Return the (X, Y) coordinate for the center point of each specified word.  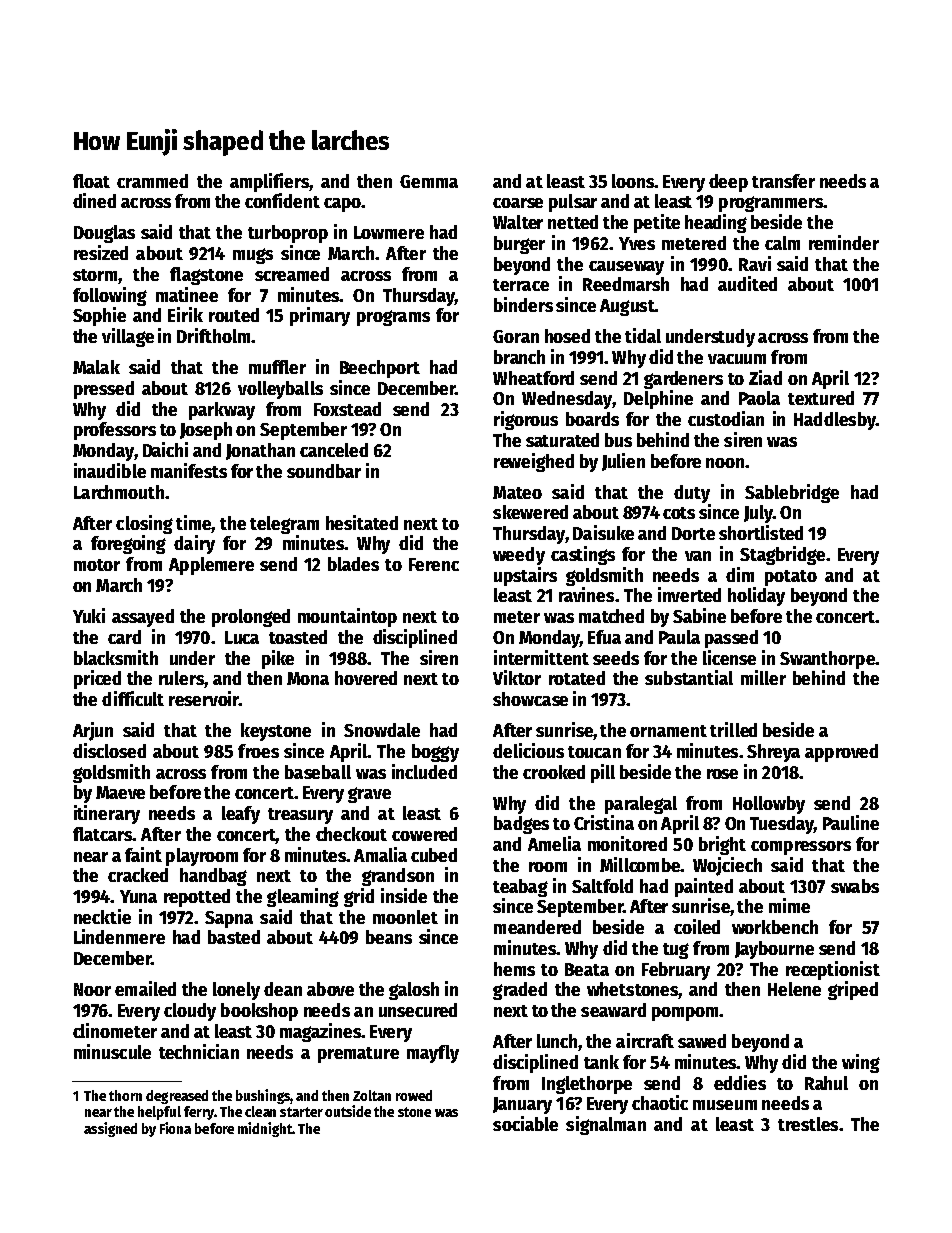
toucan (594, 752)
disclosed (109, 750)
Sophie (99, 316)
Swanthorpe (827, 660)
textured (821, 398)
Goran (516, 336)
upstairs (525, 576)
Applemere (211, 566)
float (91, 181)
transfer (783, 181)
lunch (558, 1042)
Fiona (175, 1128)
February (676, 971)
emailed (145, 988)
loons (633, 181)
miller (763, 677)
